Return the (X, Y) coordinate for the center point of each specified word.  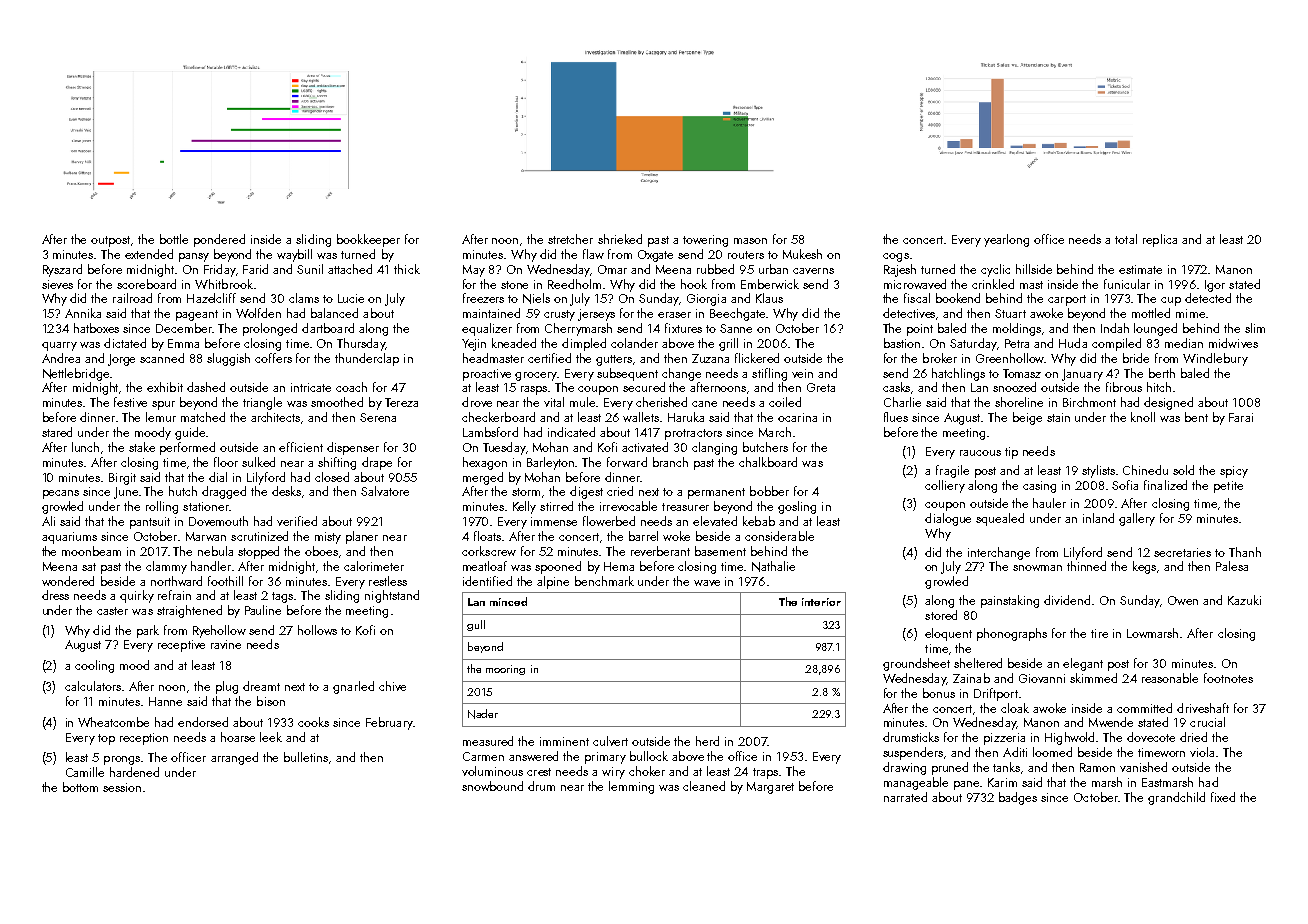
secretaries (1182, 552)
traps (765, 773)
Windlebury (1215, 359)
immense (554, 521)
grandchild (1176, 798)
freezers (483, 298)
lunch (85, 447)
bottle (174, 239)
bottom (80, 787)
